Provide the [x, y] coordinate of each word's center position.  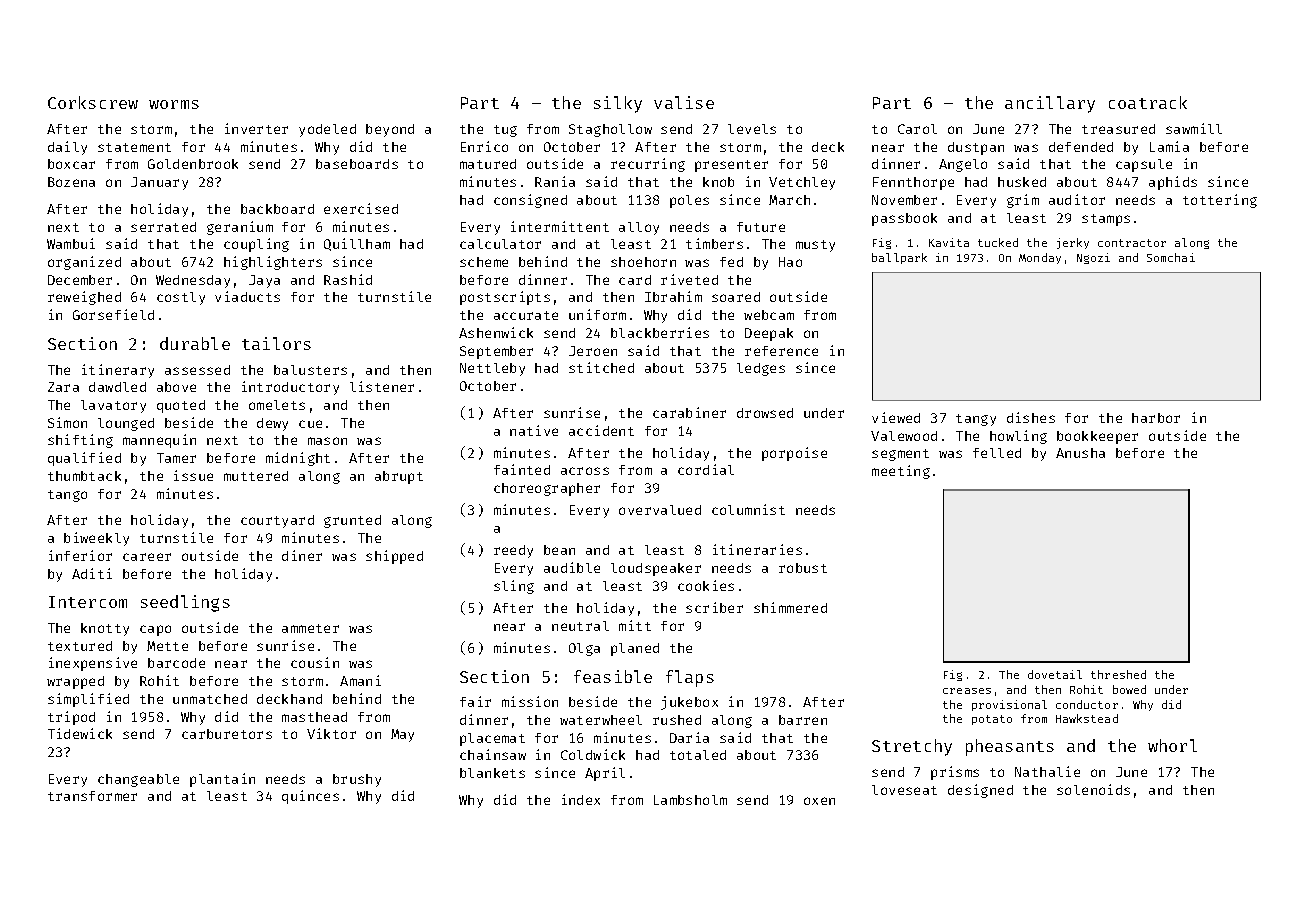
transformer [92, 796]
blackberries [660, 332]
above [176, 387]
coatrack [1148, 102]
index [581, 799]
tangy [976, 420]
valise [684, 102]
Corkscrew [93, 102]
